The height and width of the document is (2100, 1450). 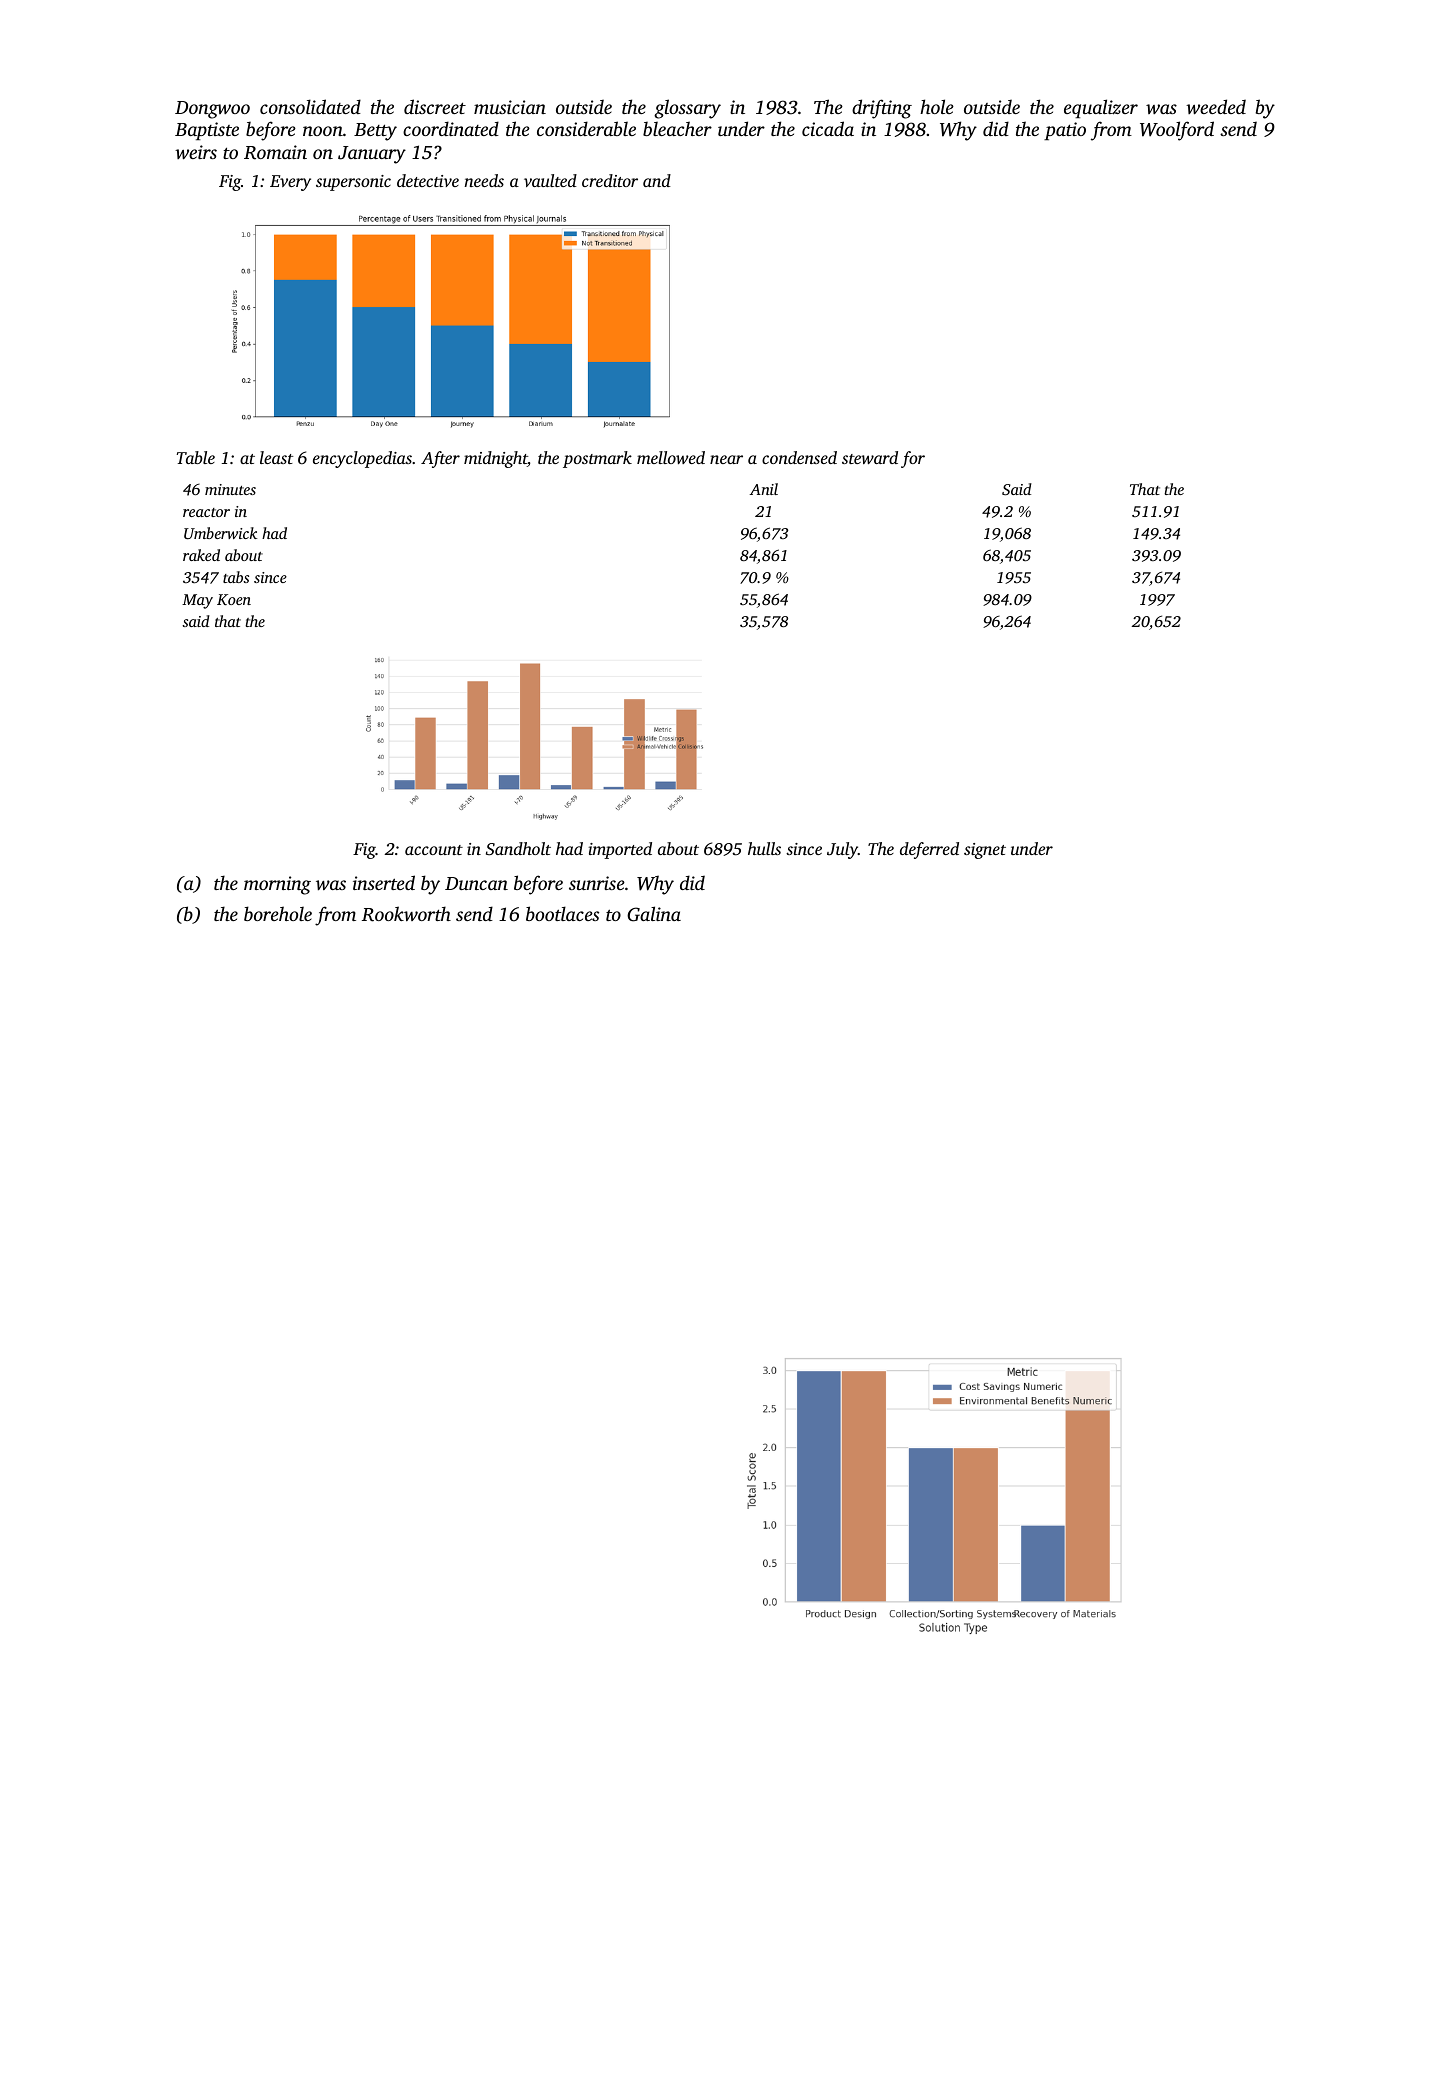 I want to click on Table, so click(x=196, y=457).
